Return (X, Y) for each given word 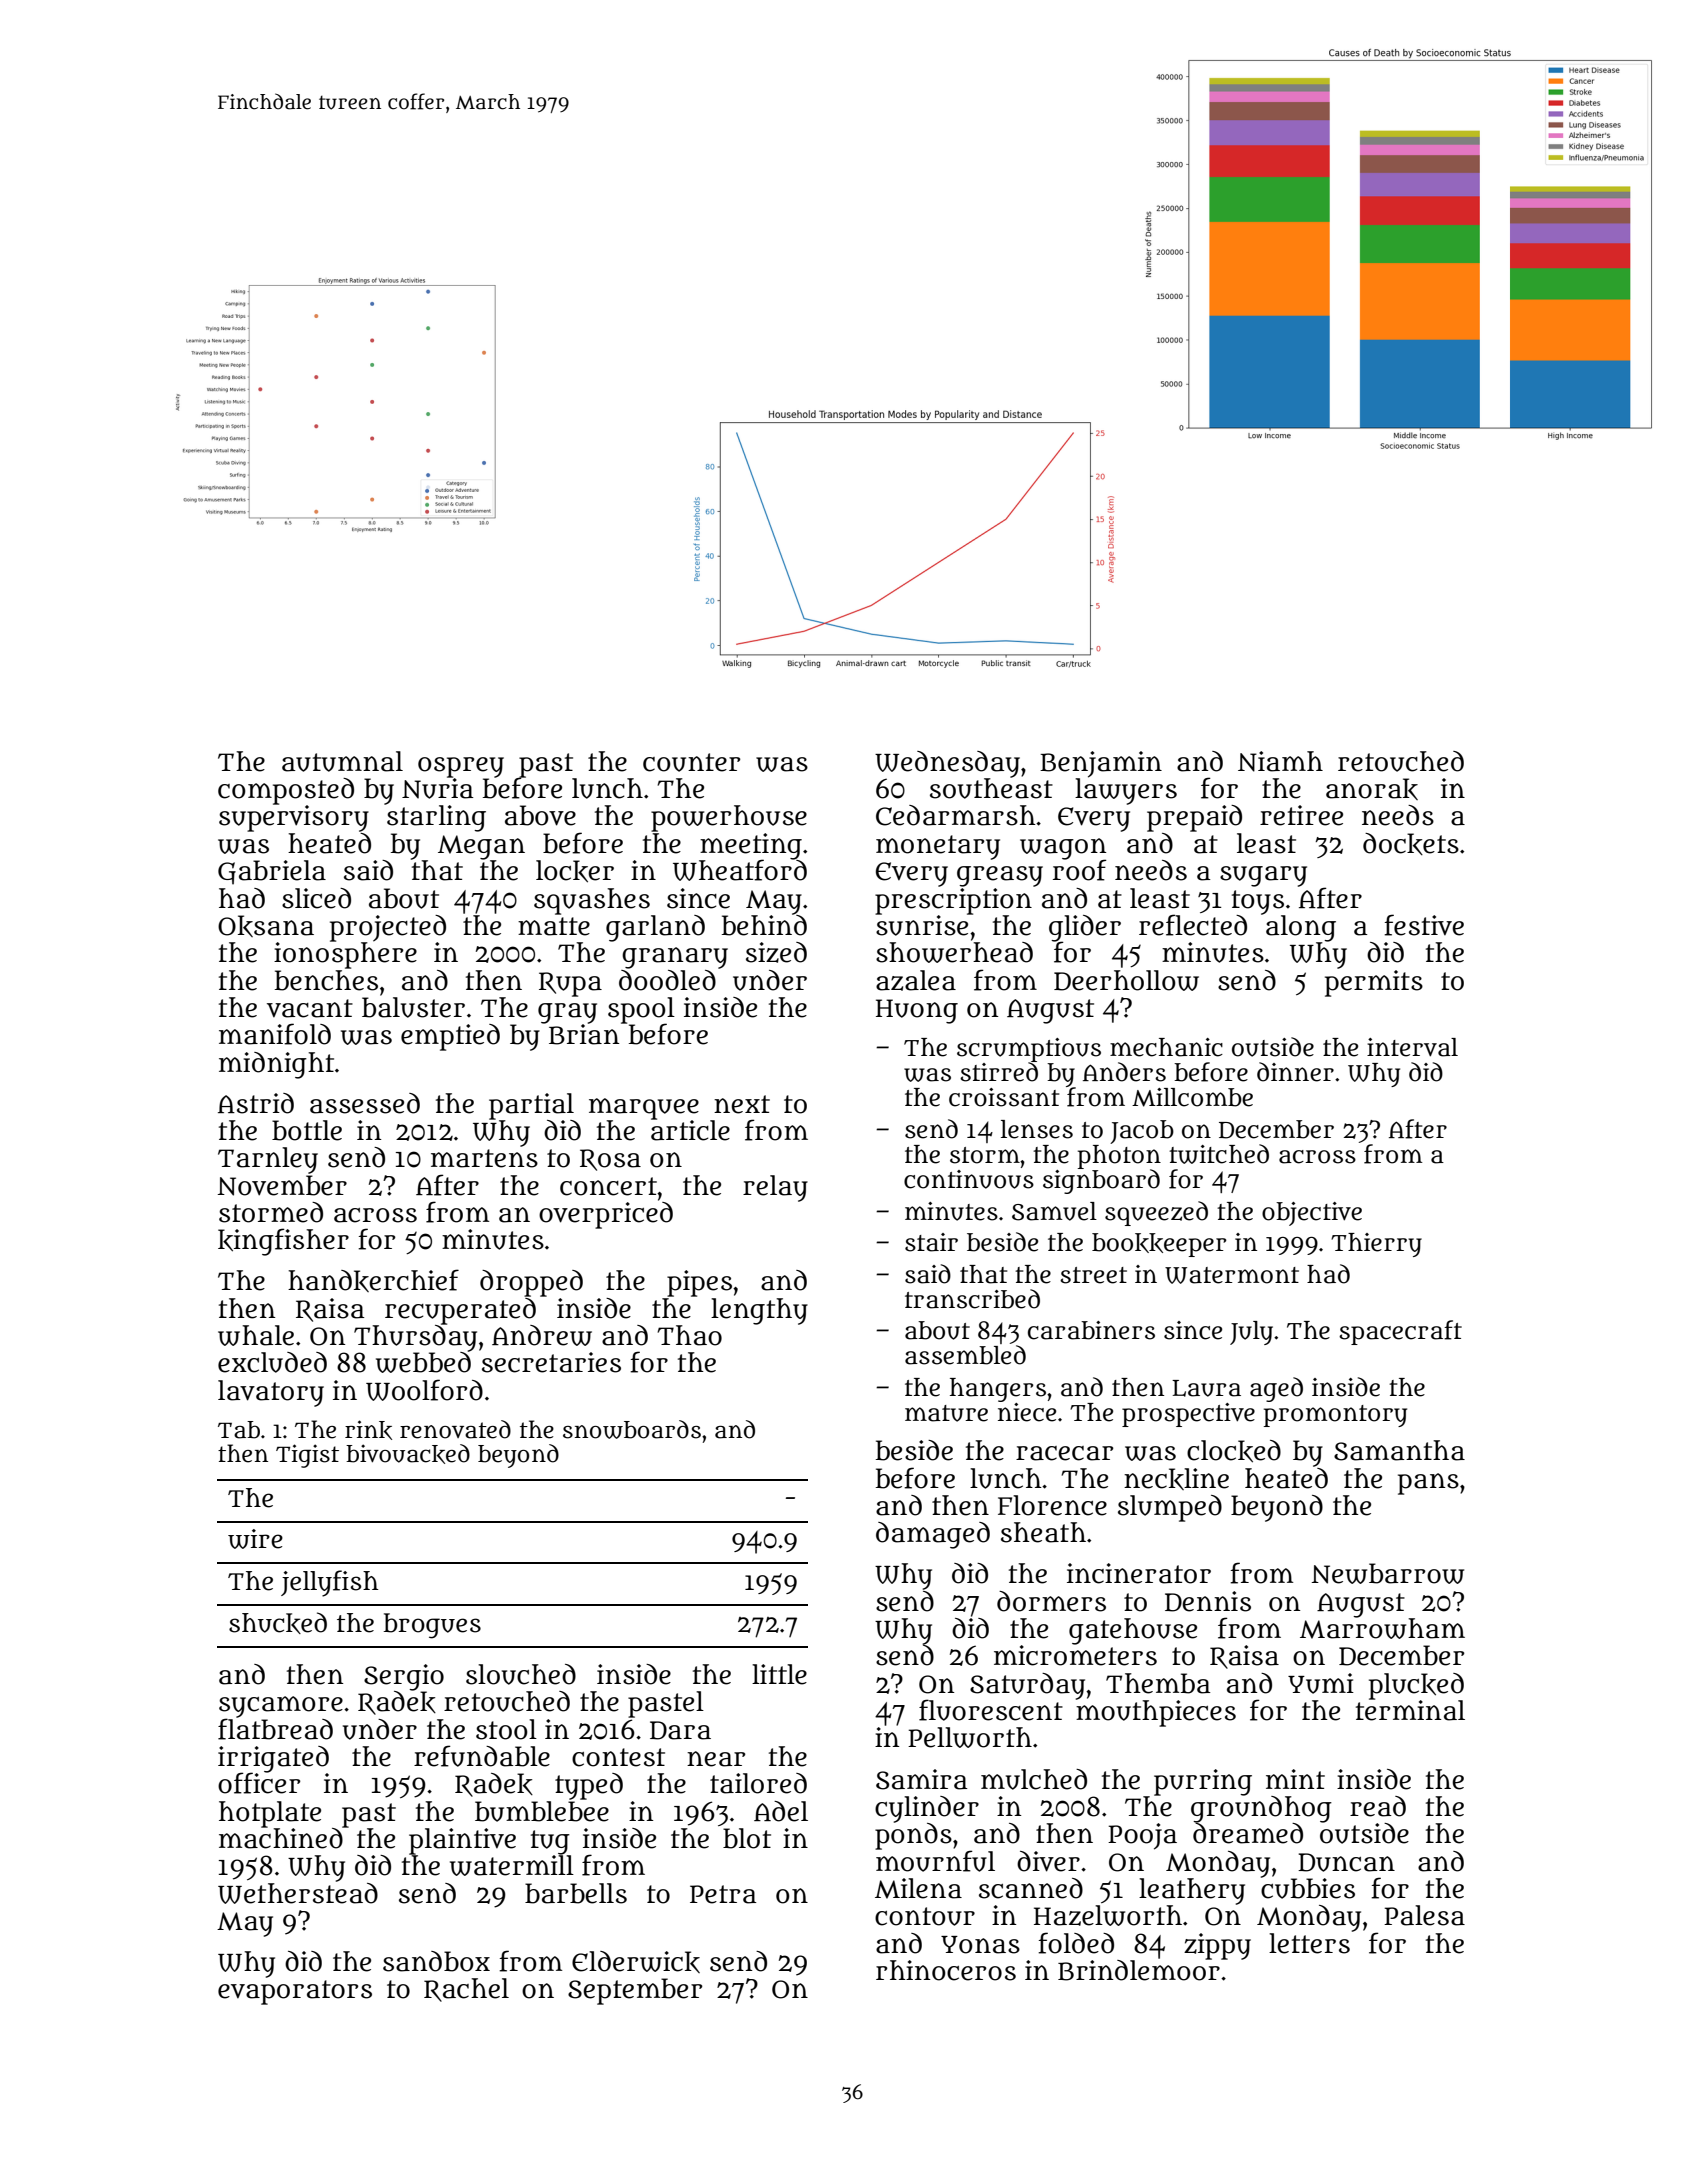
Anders (1124, 1072)
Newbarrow (1388, 1573)
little (779, 1674)
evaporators (295, 1992)
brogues (432, 1626)
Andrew (542, 1335)
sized (776, 952)
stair (931, 1242)
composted (286, 791)
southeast (991, 788)
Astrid (256, 1103)
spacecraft (1400, 1332)
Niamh (1280, 761)
